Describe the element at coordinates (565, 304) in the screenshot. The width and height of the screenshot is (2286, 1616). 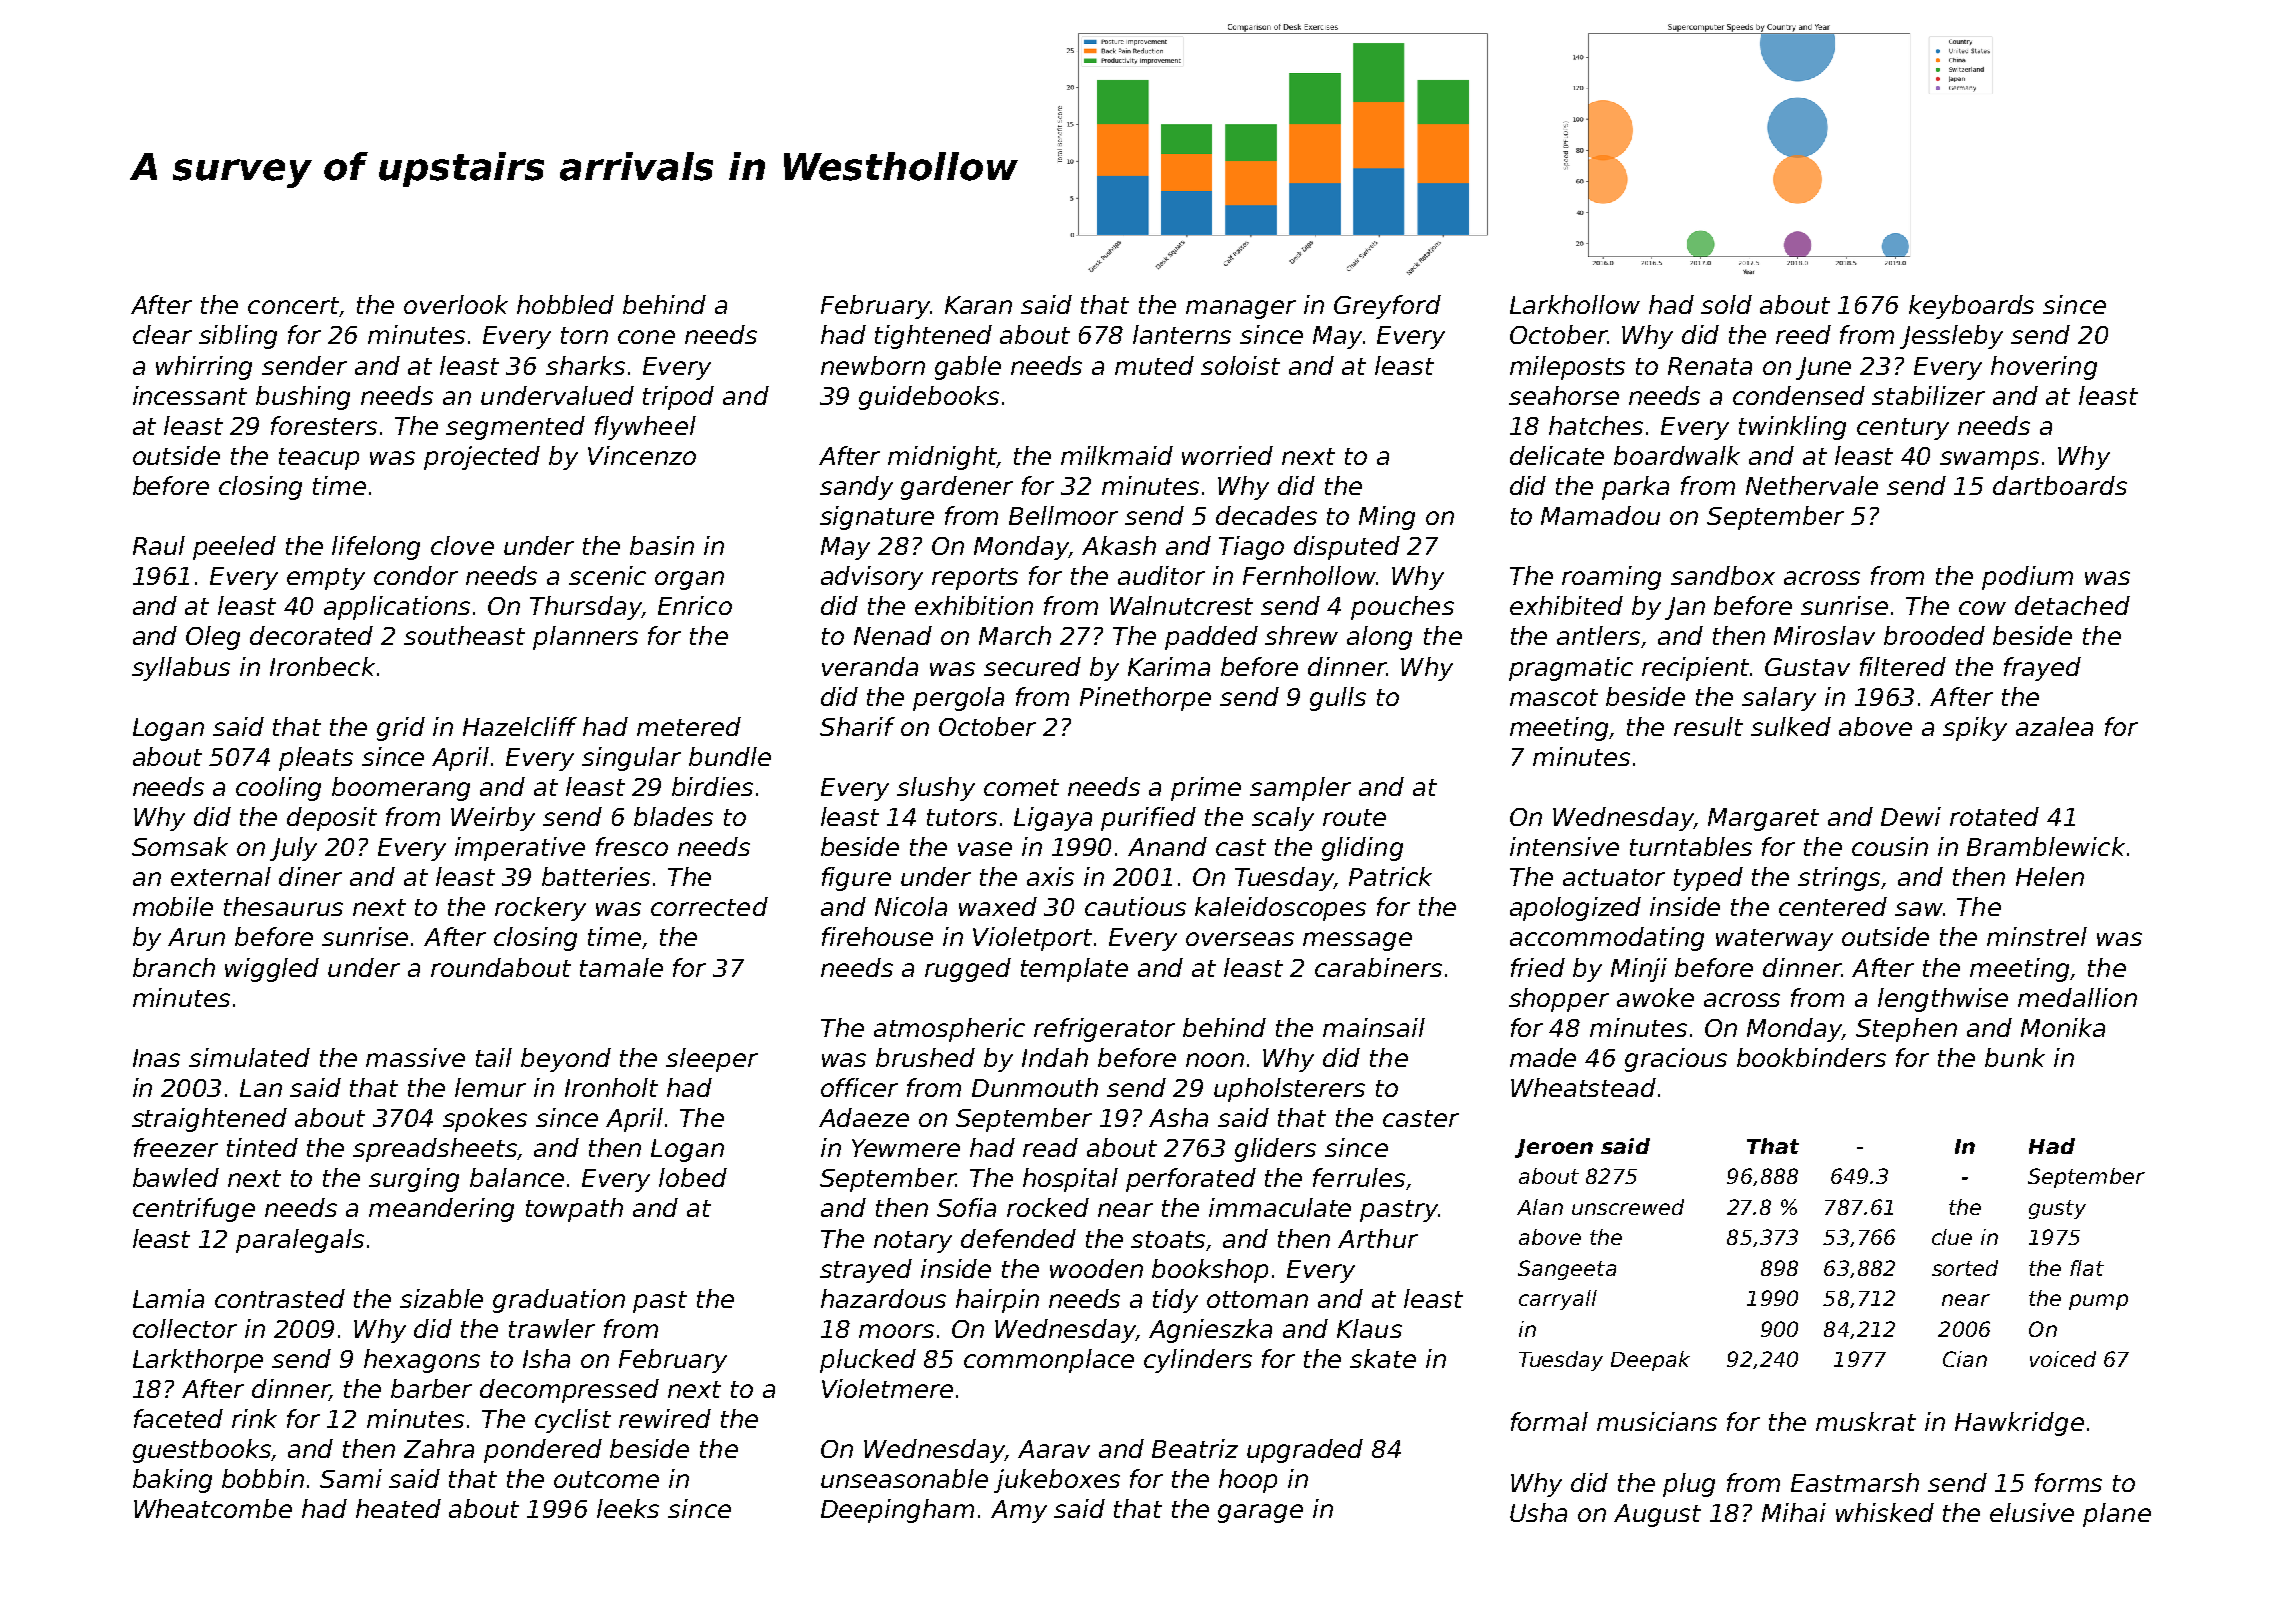
I see `hobbled` at that location.
